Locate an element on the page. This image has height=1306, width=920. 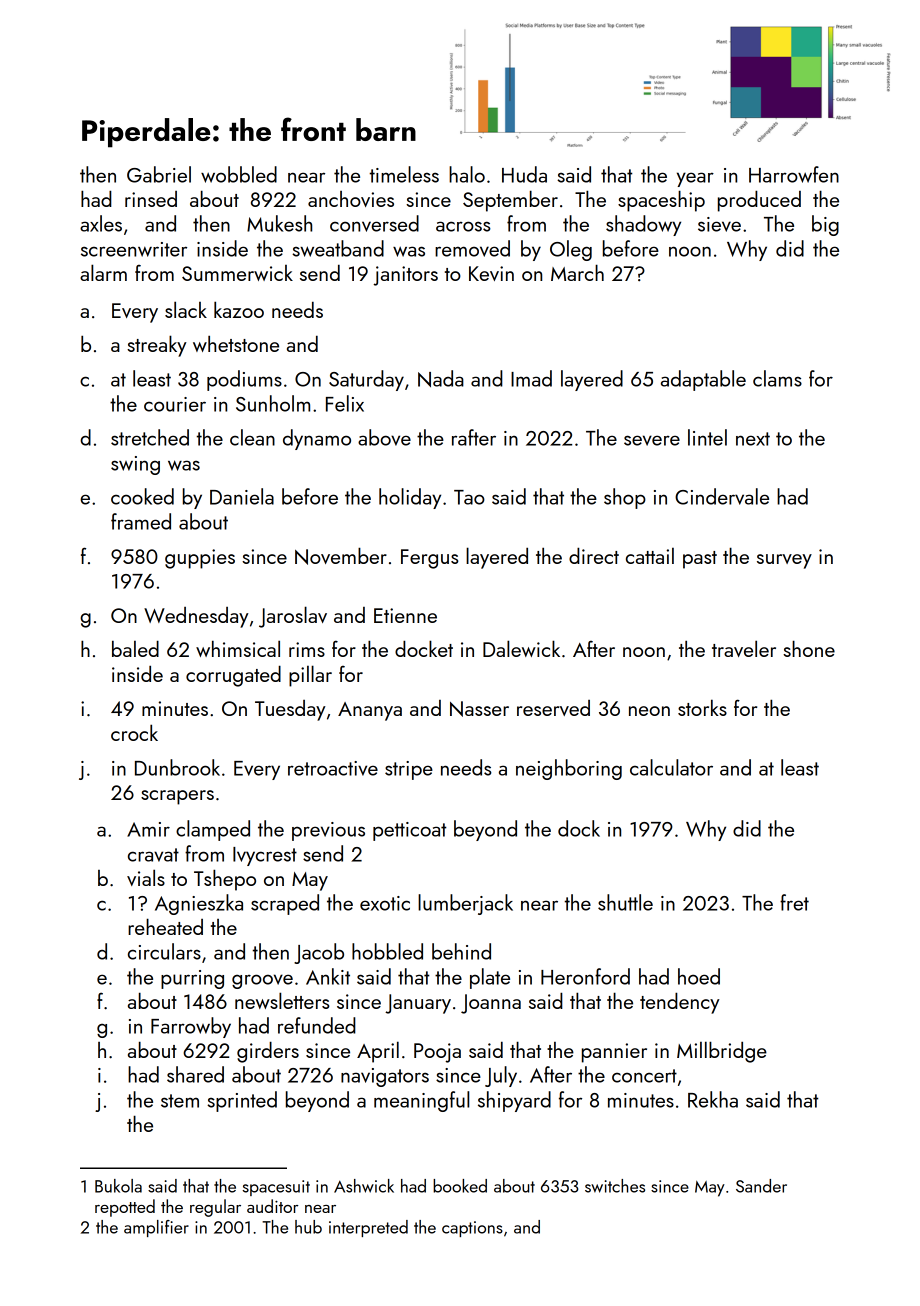
Ashwick is located at coordinates (364, 1186).
